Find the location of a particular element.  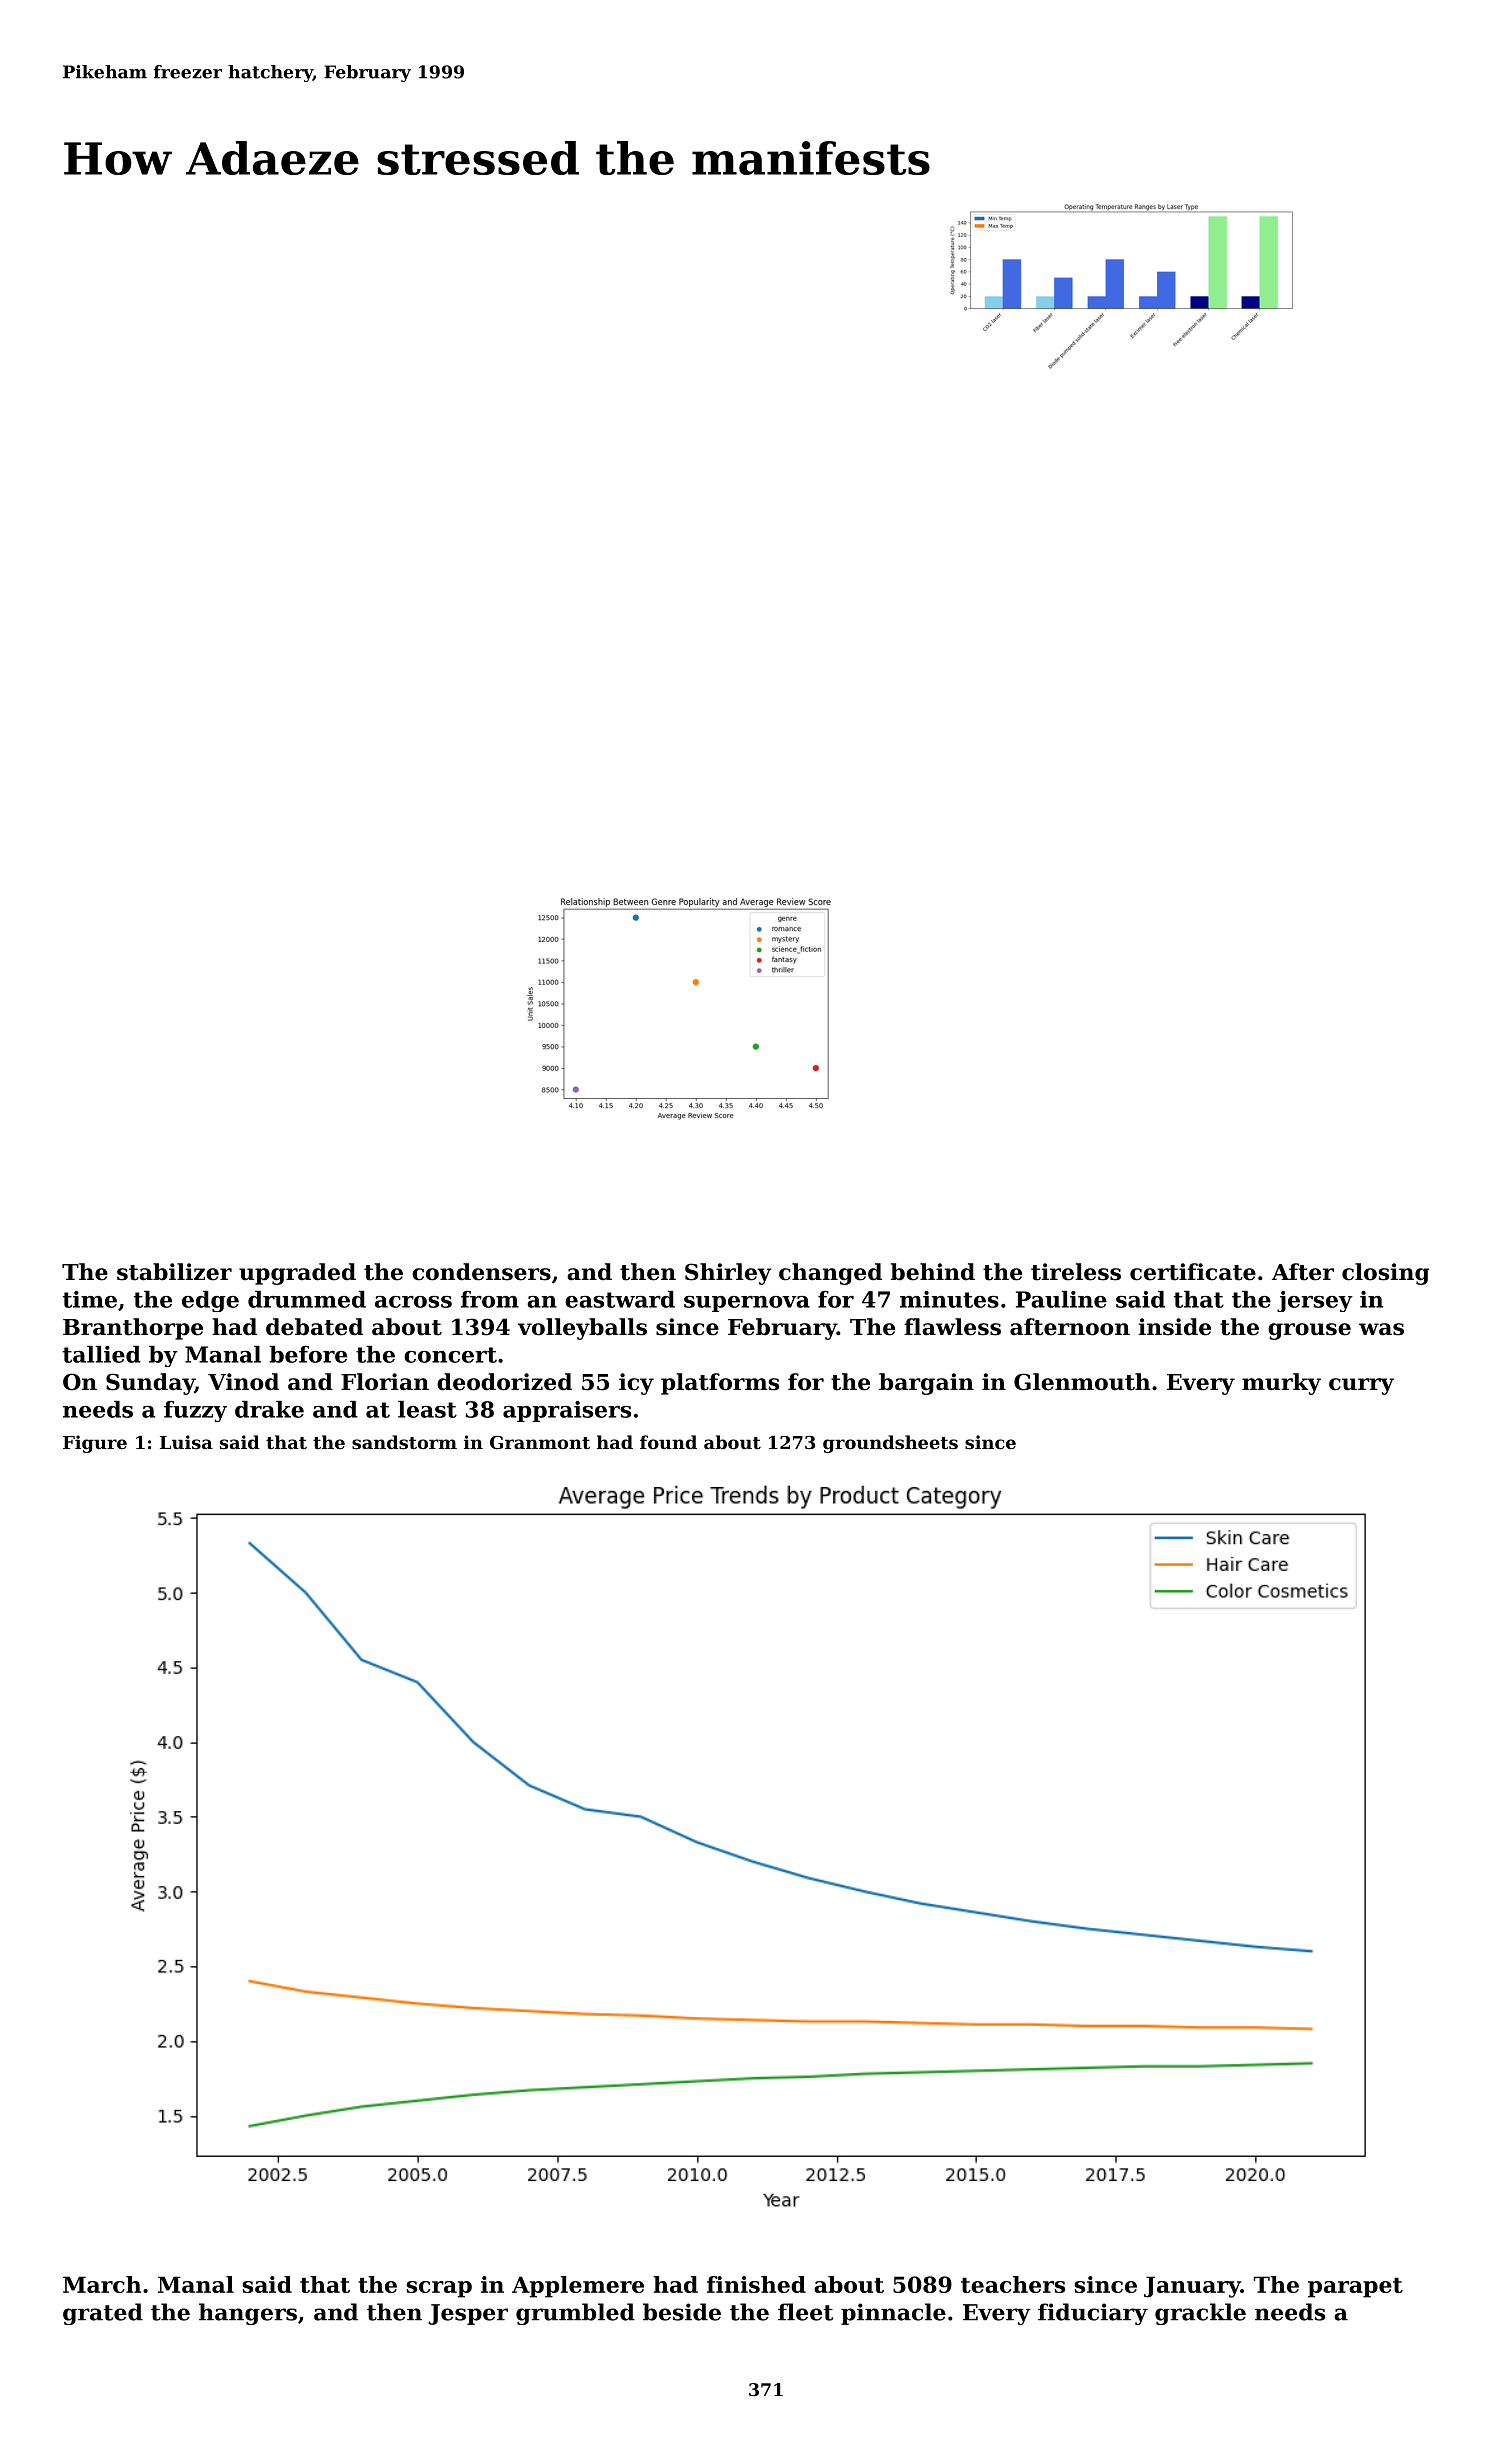

groundsheets is located at coordinates (890, 1444).
